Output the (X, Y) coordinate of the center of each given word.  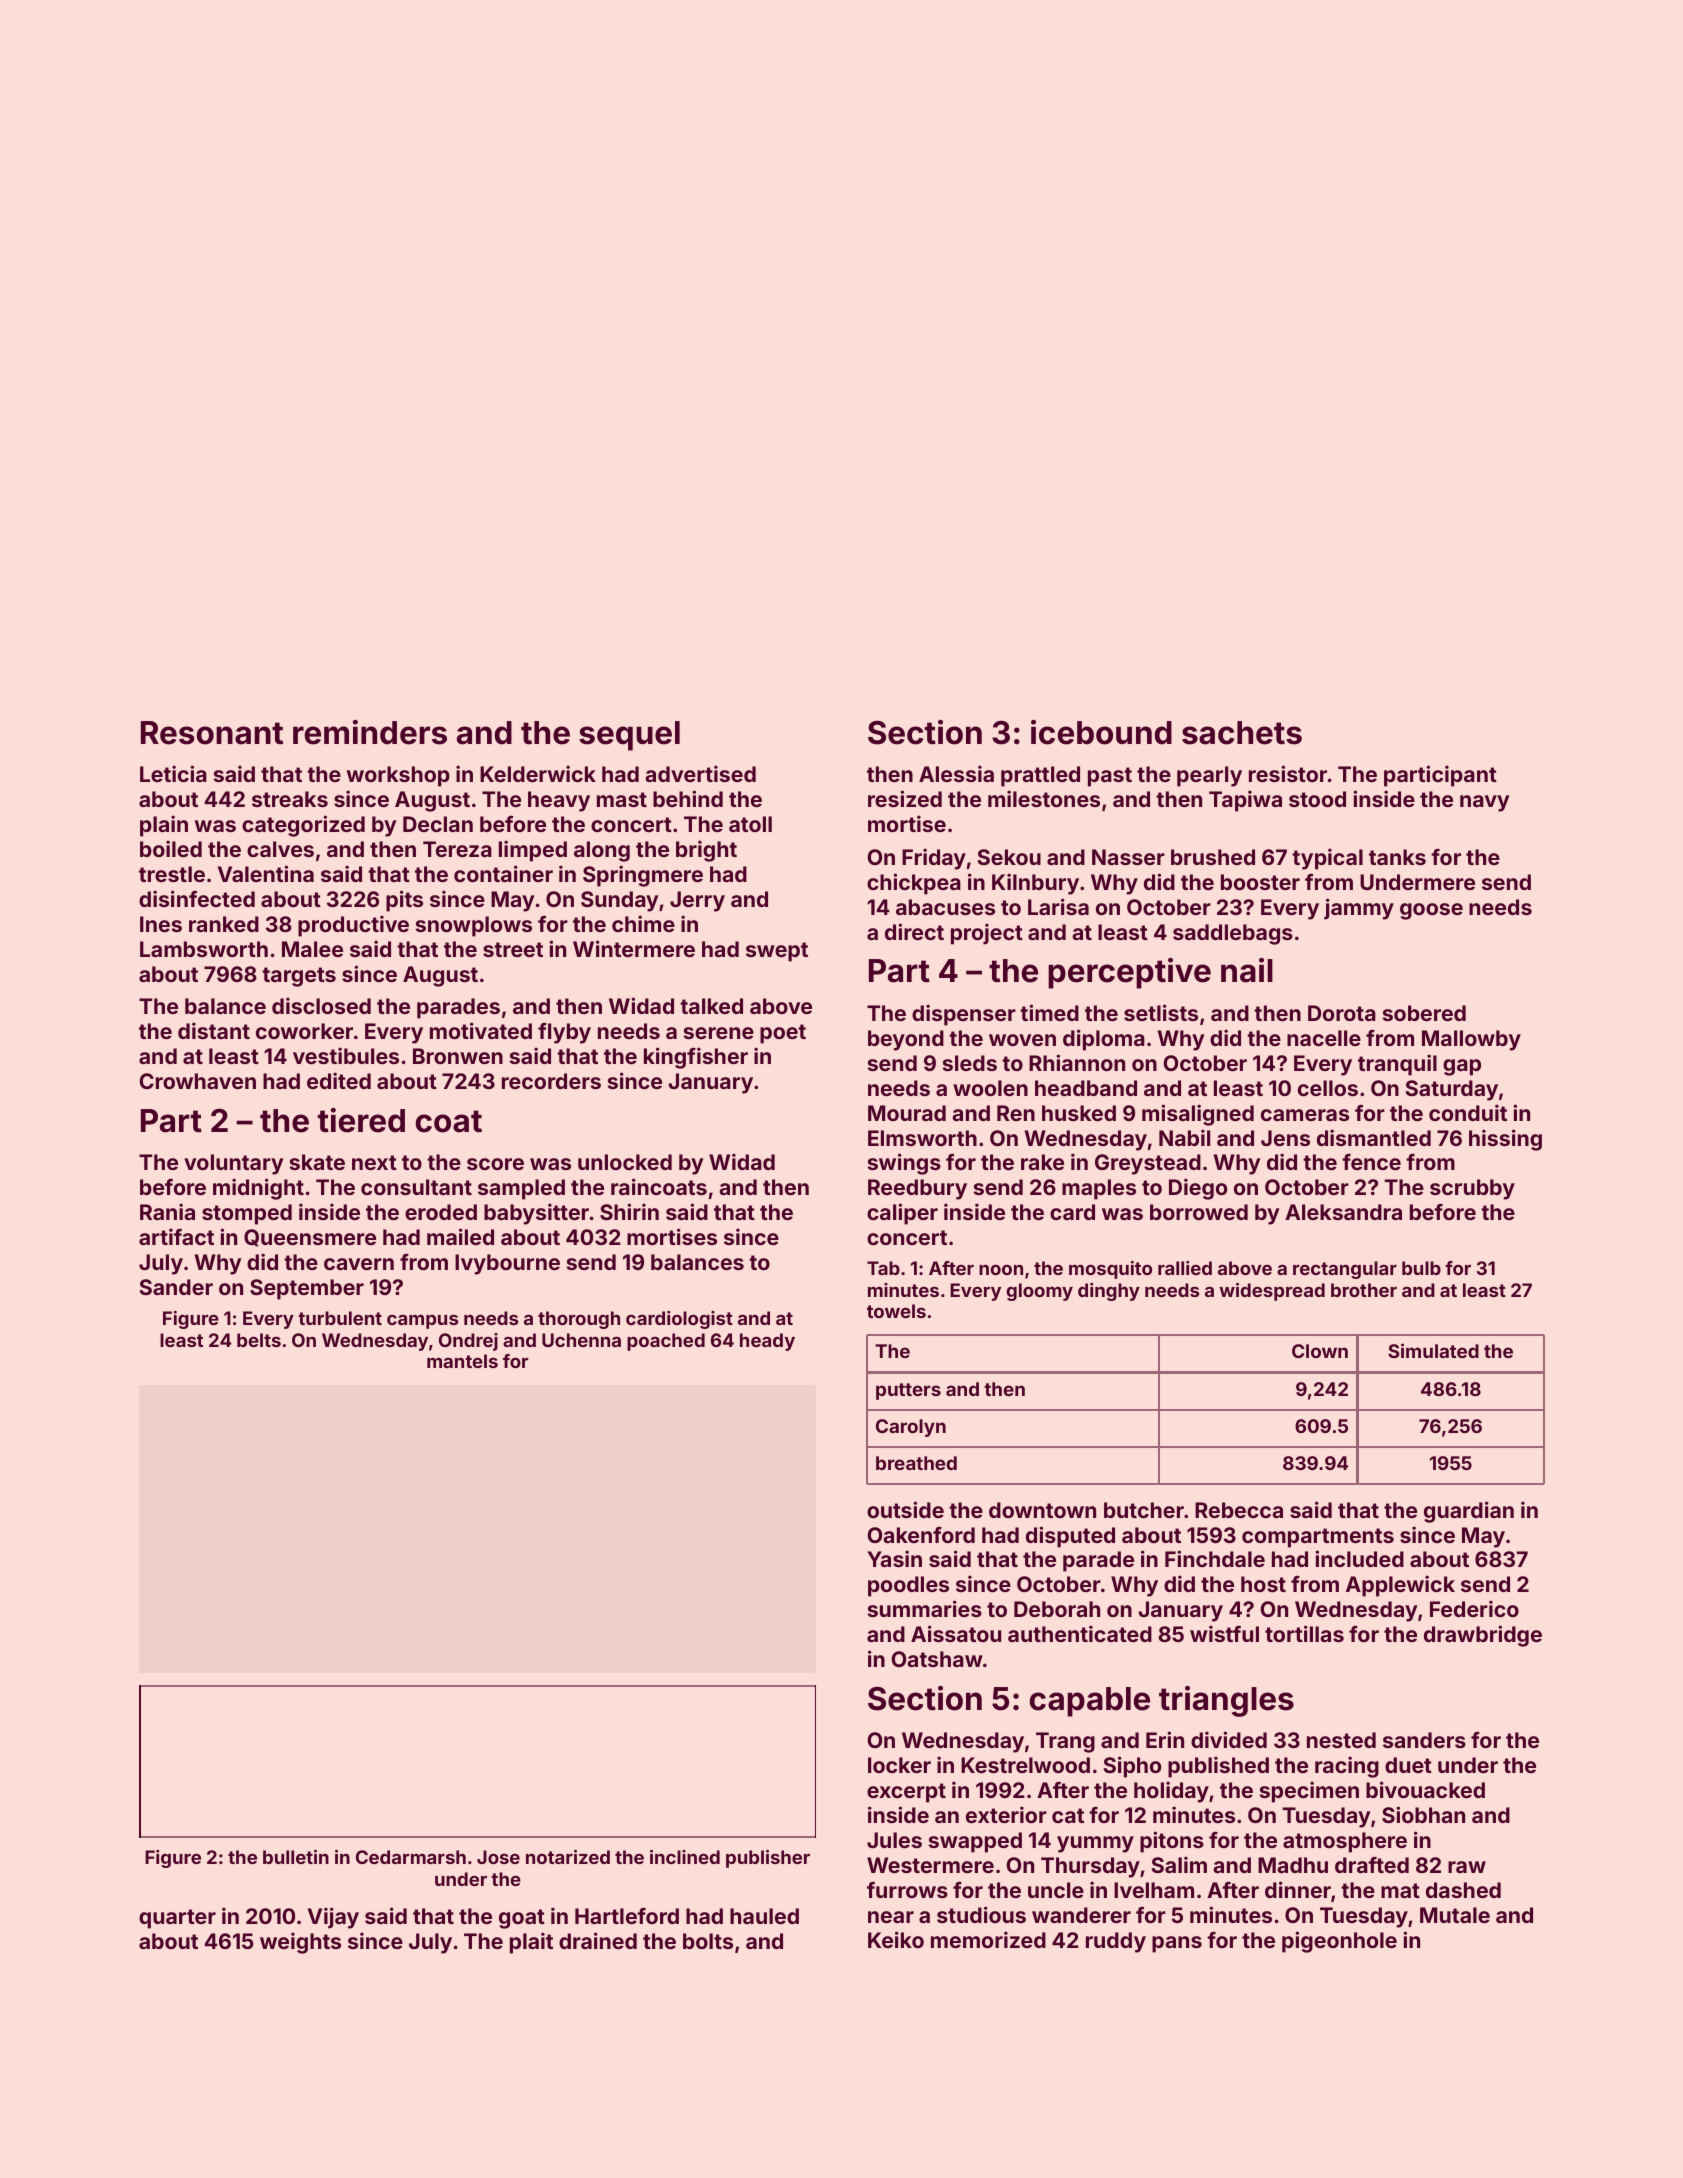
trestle (172, 874)
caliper (902, 1214)
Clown (1320, 1351)
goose (1431, 911)
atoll (750, 824)
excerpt (906, 1793)
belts (259, 1340)
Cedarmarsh (411, 1857)
